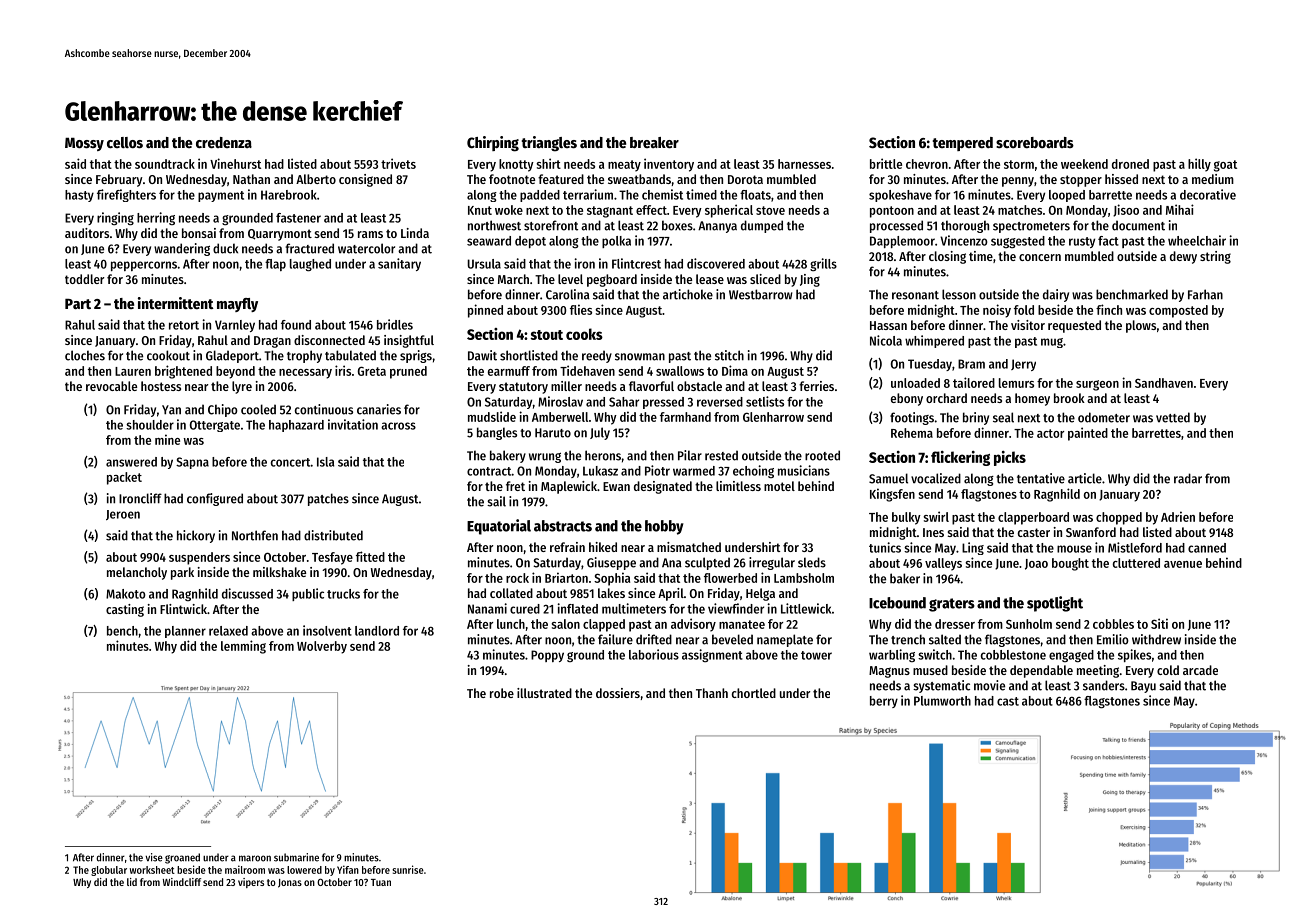 The width and height of the document is (1308, 924). I want to click on berry, so click(884, 702).
